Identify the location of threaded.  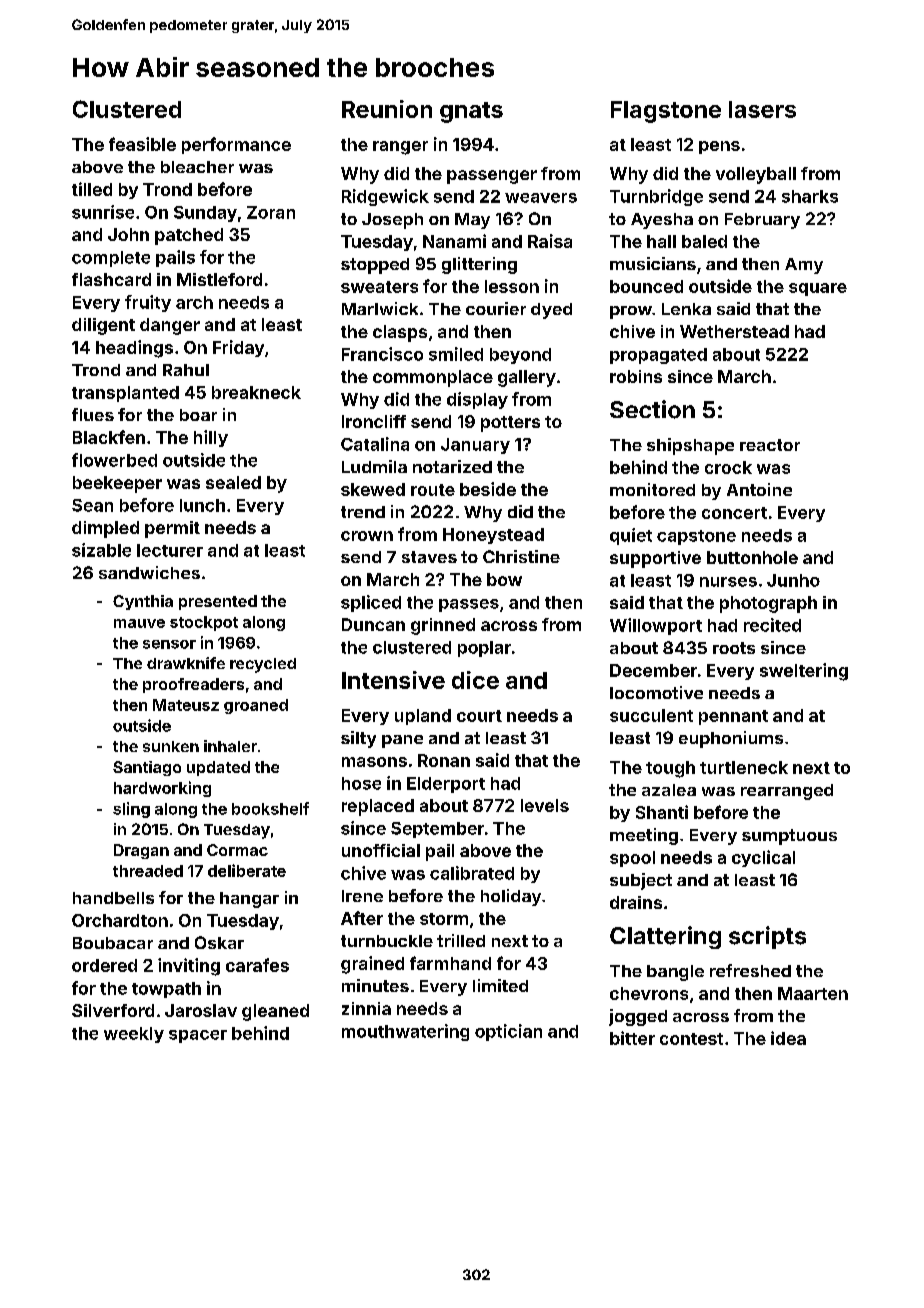
(148, 871).
